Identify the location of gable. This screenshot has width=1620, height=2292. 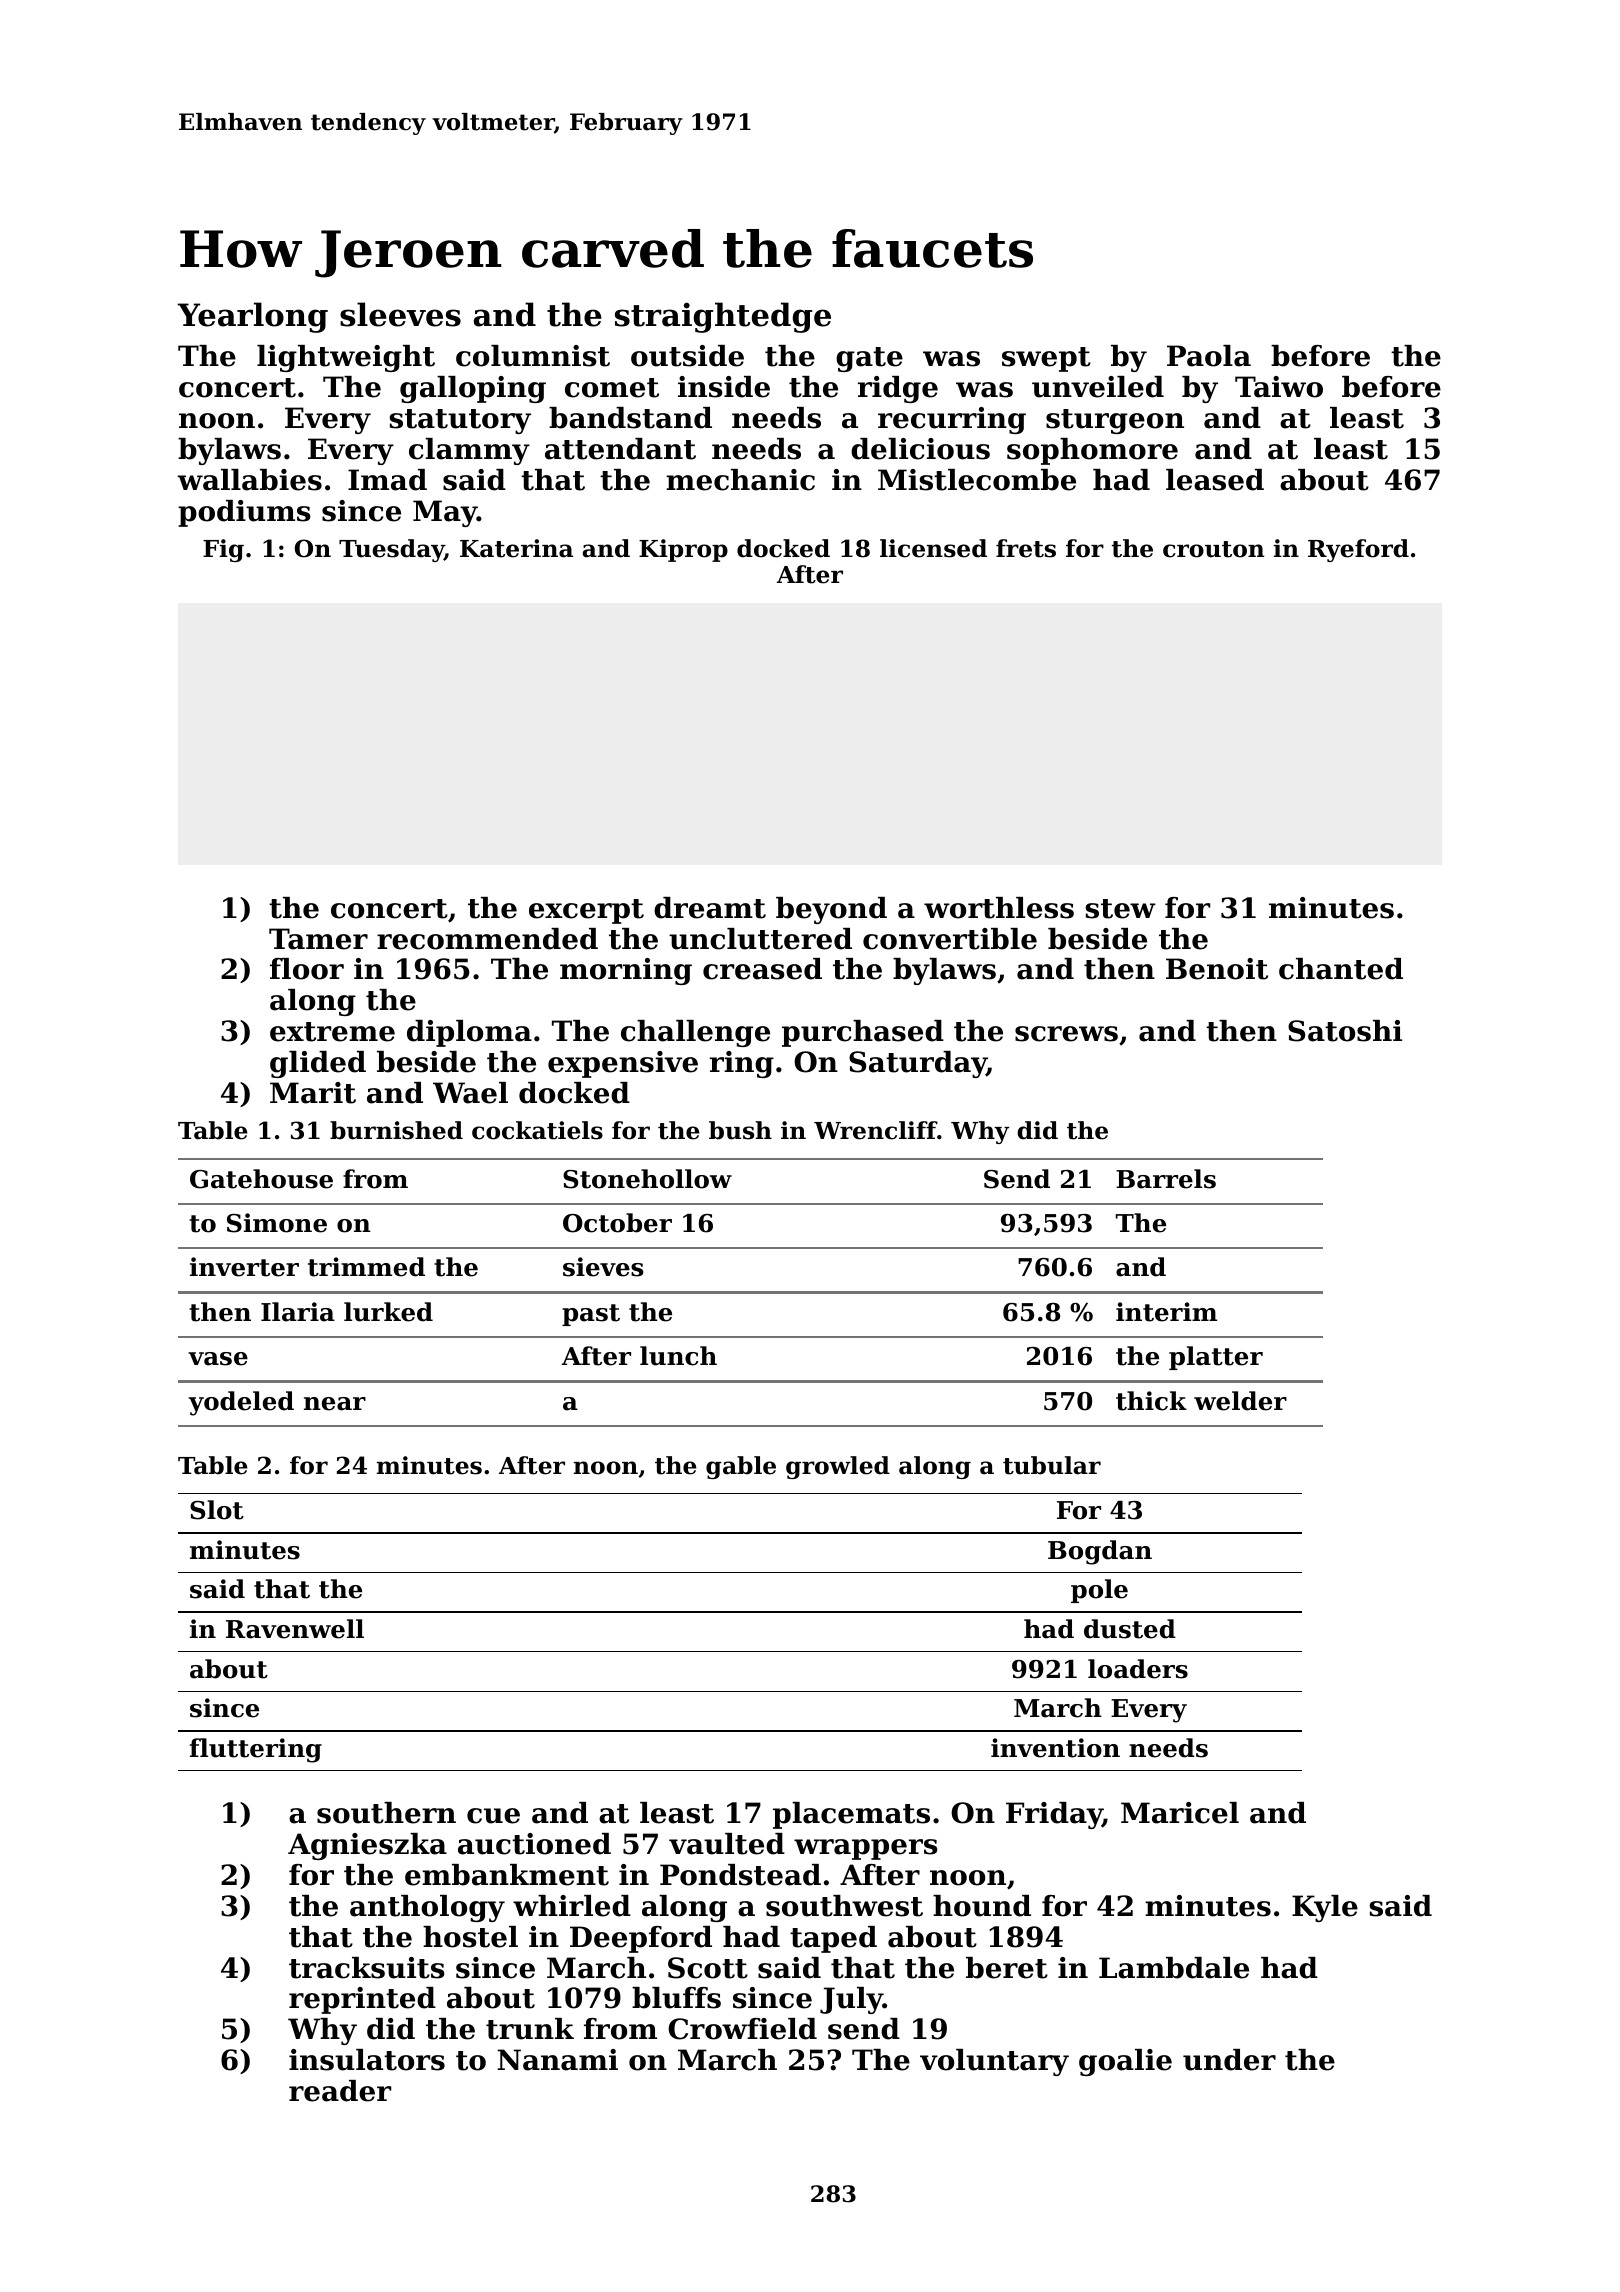
(741, 1467).
